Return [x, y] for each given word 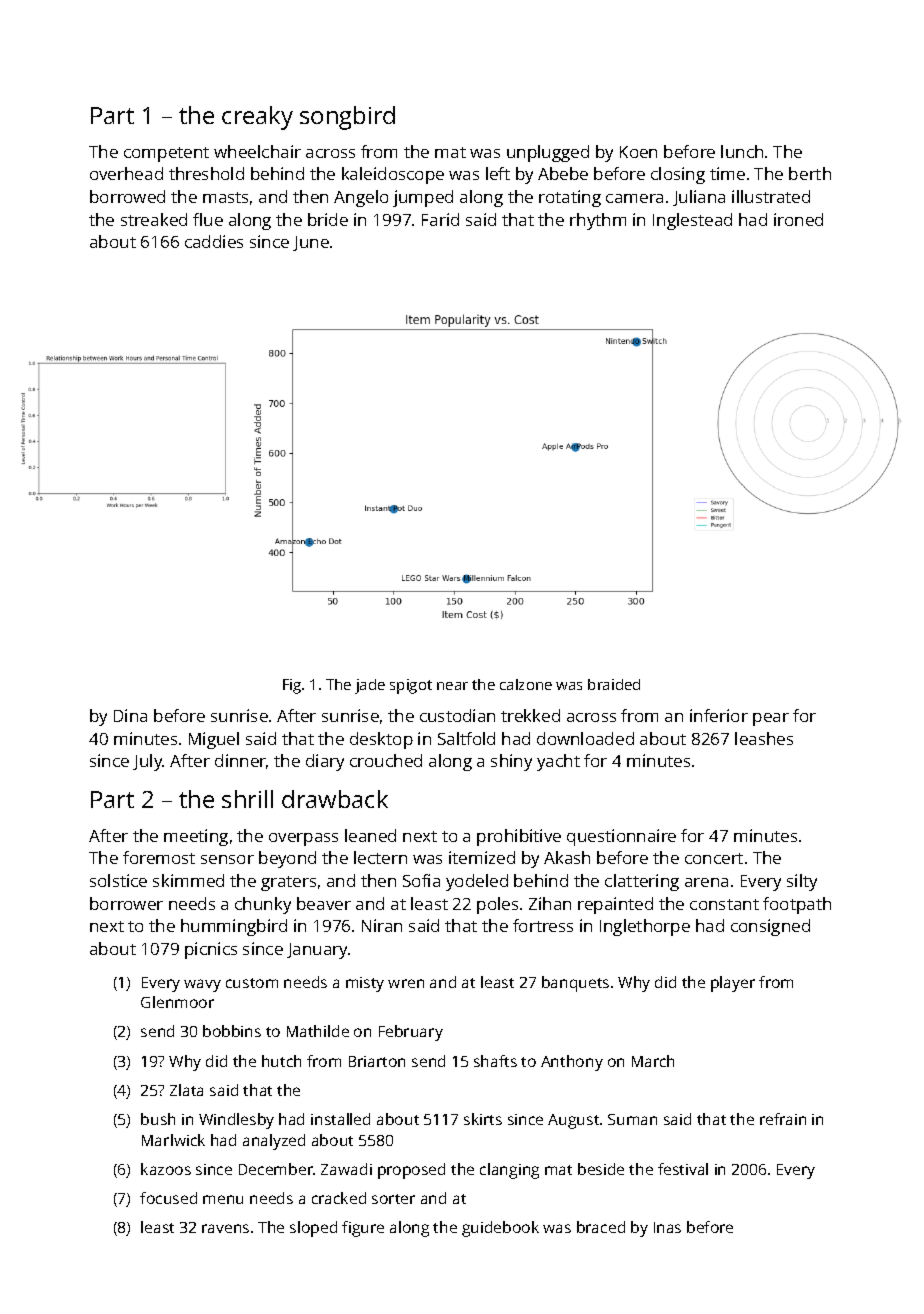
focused [168, 1198]
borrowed [127, 196]
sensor [227, 859]
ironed [798, 219]
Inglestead [692, 221]
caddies [214, 241]
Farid [440, 219]
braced [601, 1227]
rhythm [598, 221]
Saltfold [466, 738]
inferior [719, 715]
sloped [313, 1229]
